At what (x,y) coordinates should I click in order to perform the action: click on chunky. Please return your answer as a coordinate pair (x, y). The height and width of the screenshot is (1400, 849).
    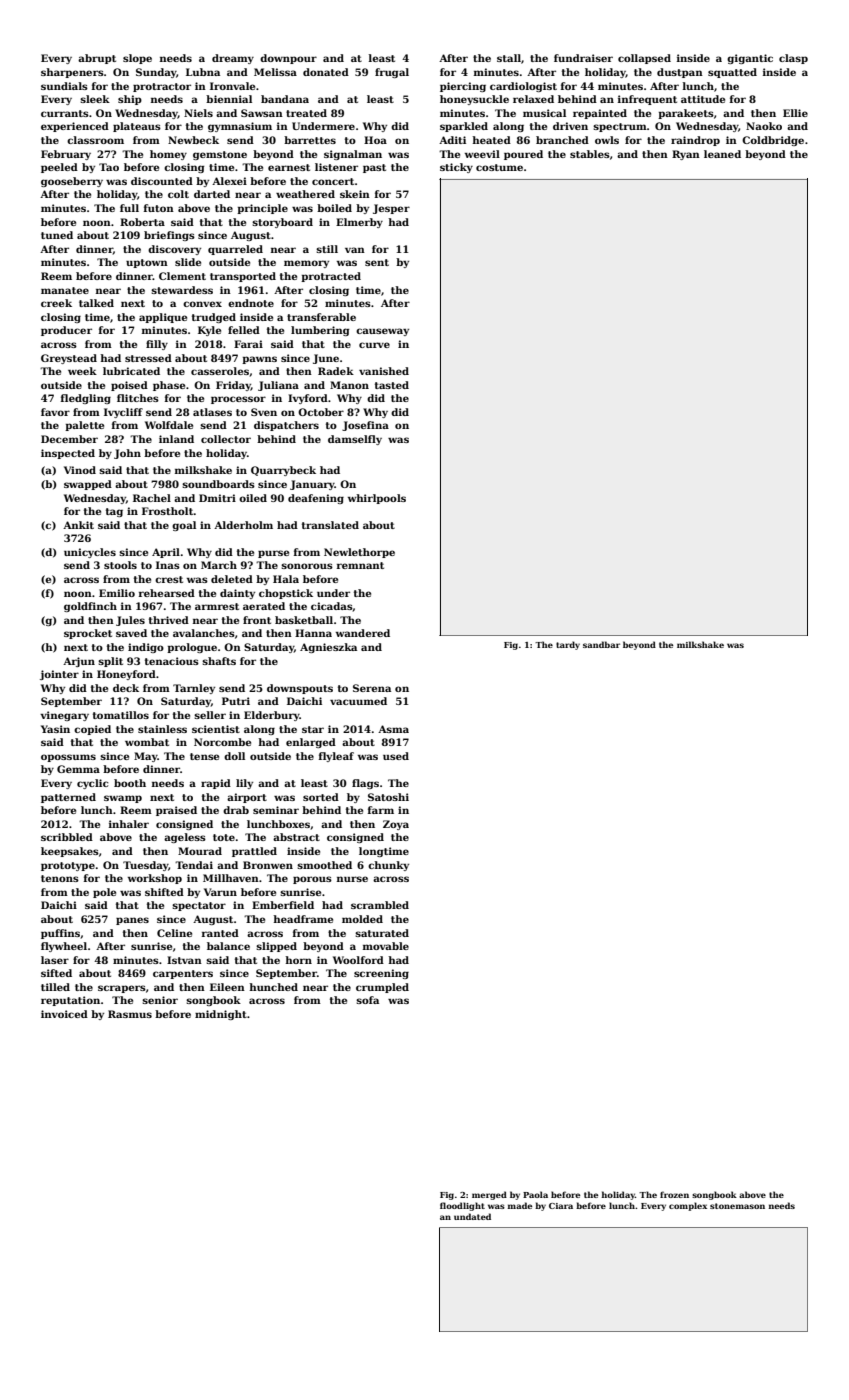
    Looking at the image, I should click on (388, 866).
